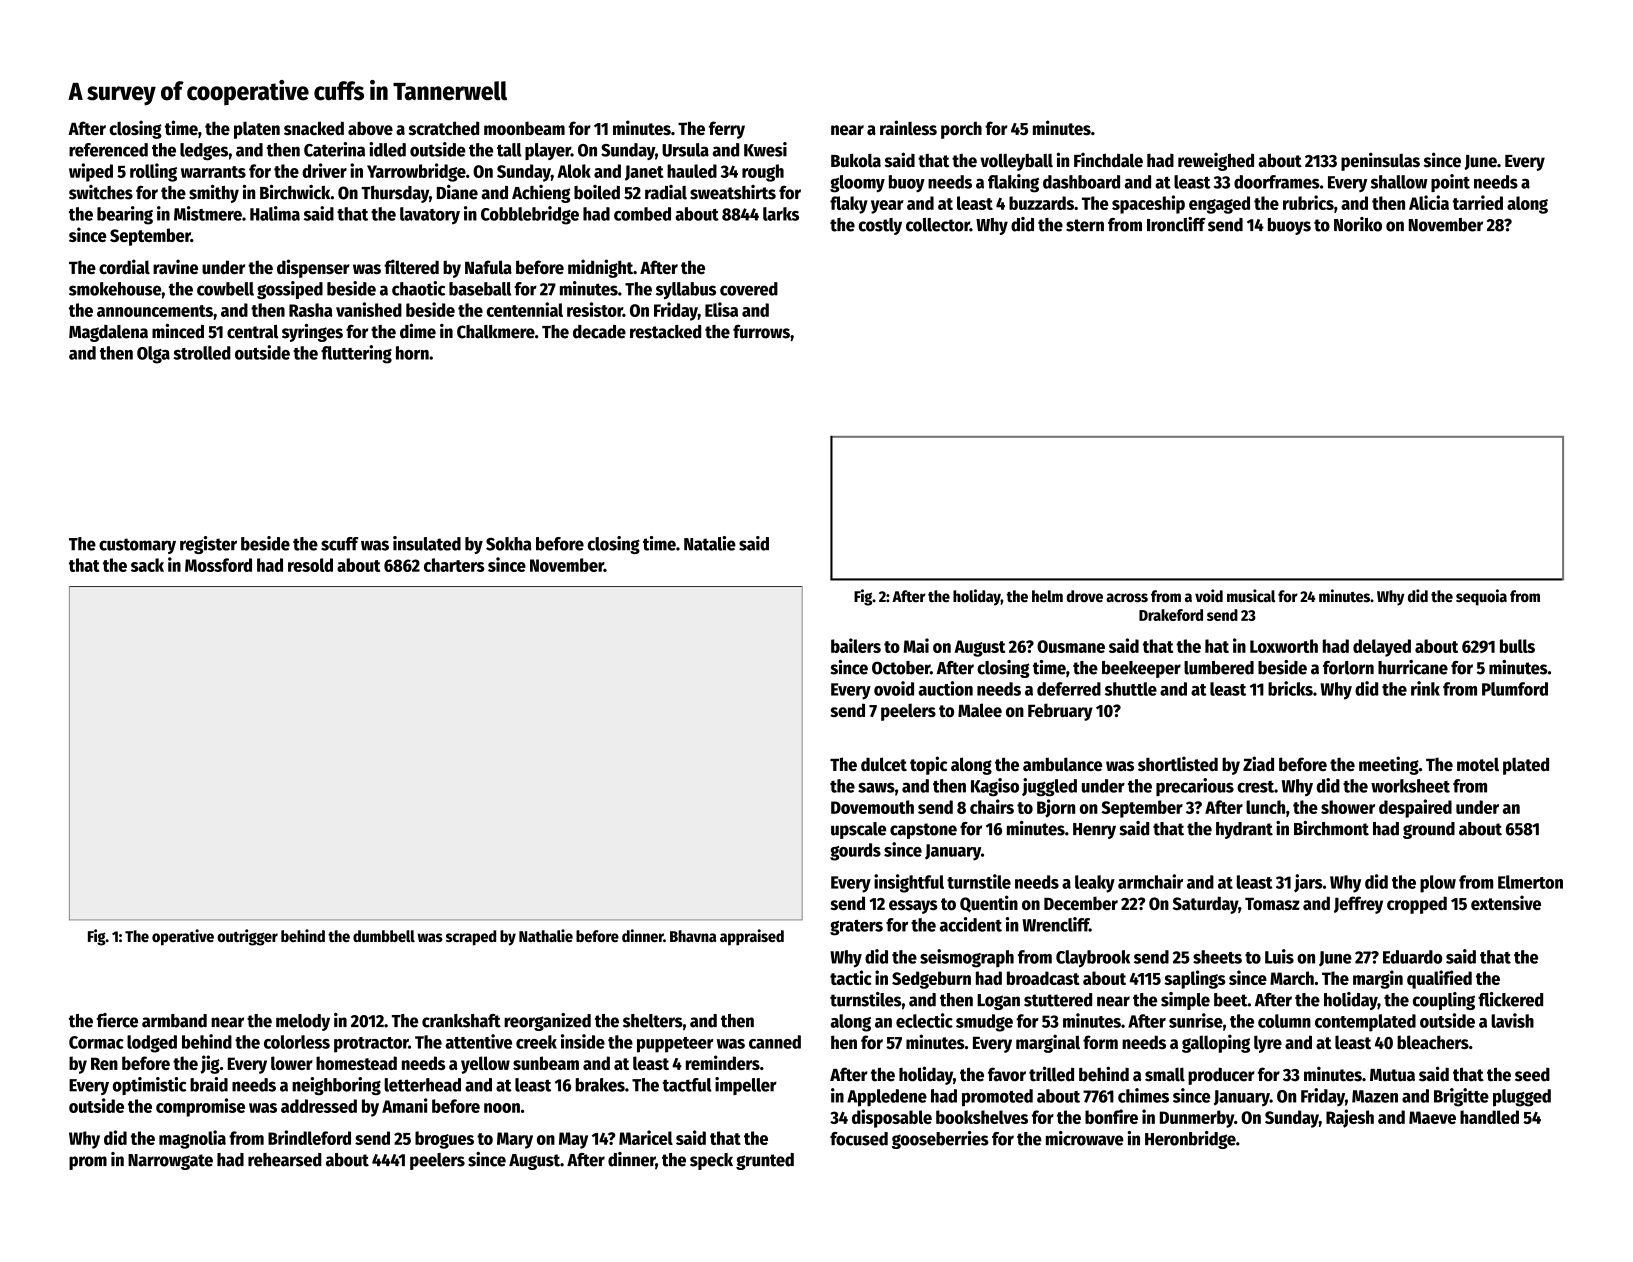 This screenshot has width=1633, height=1262. Describe the element at coordinates (218, 565) in the screenshot. I see `Mossford` at that location.
